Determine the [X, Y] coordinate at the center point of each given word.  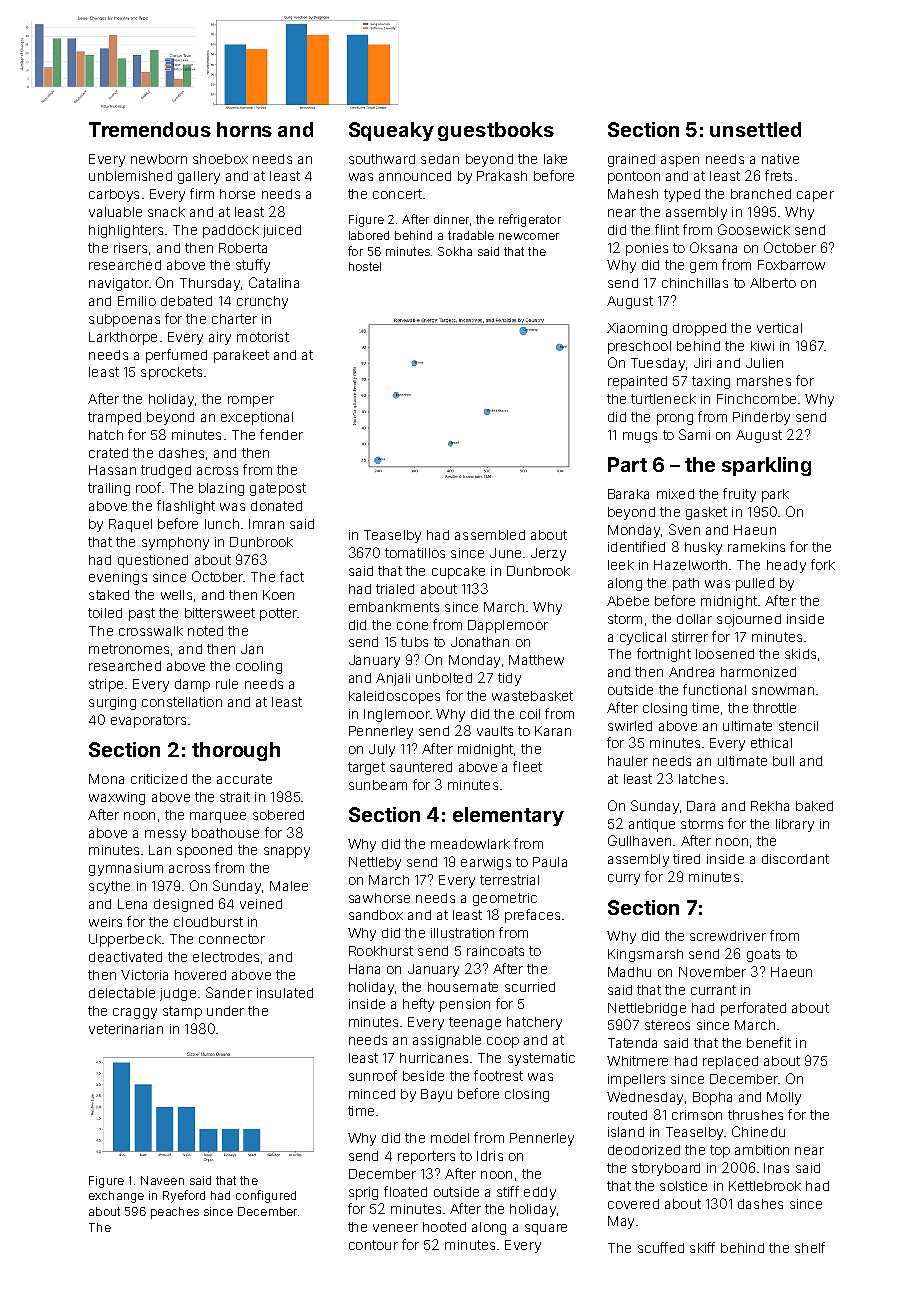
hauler [628, 761]
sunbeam [378, 785]
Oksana [713, 247]
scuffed [661, 1247]
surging [112, 703]
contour [373, 1245]
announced [415, 176]
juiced [282, 231]
